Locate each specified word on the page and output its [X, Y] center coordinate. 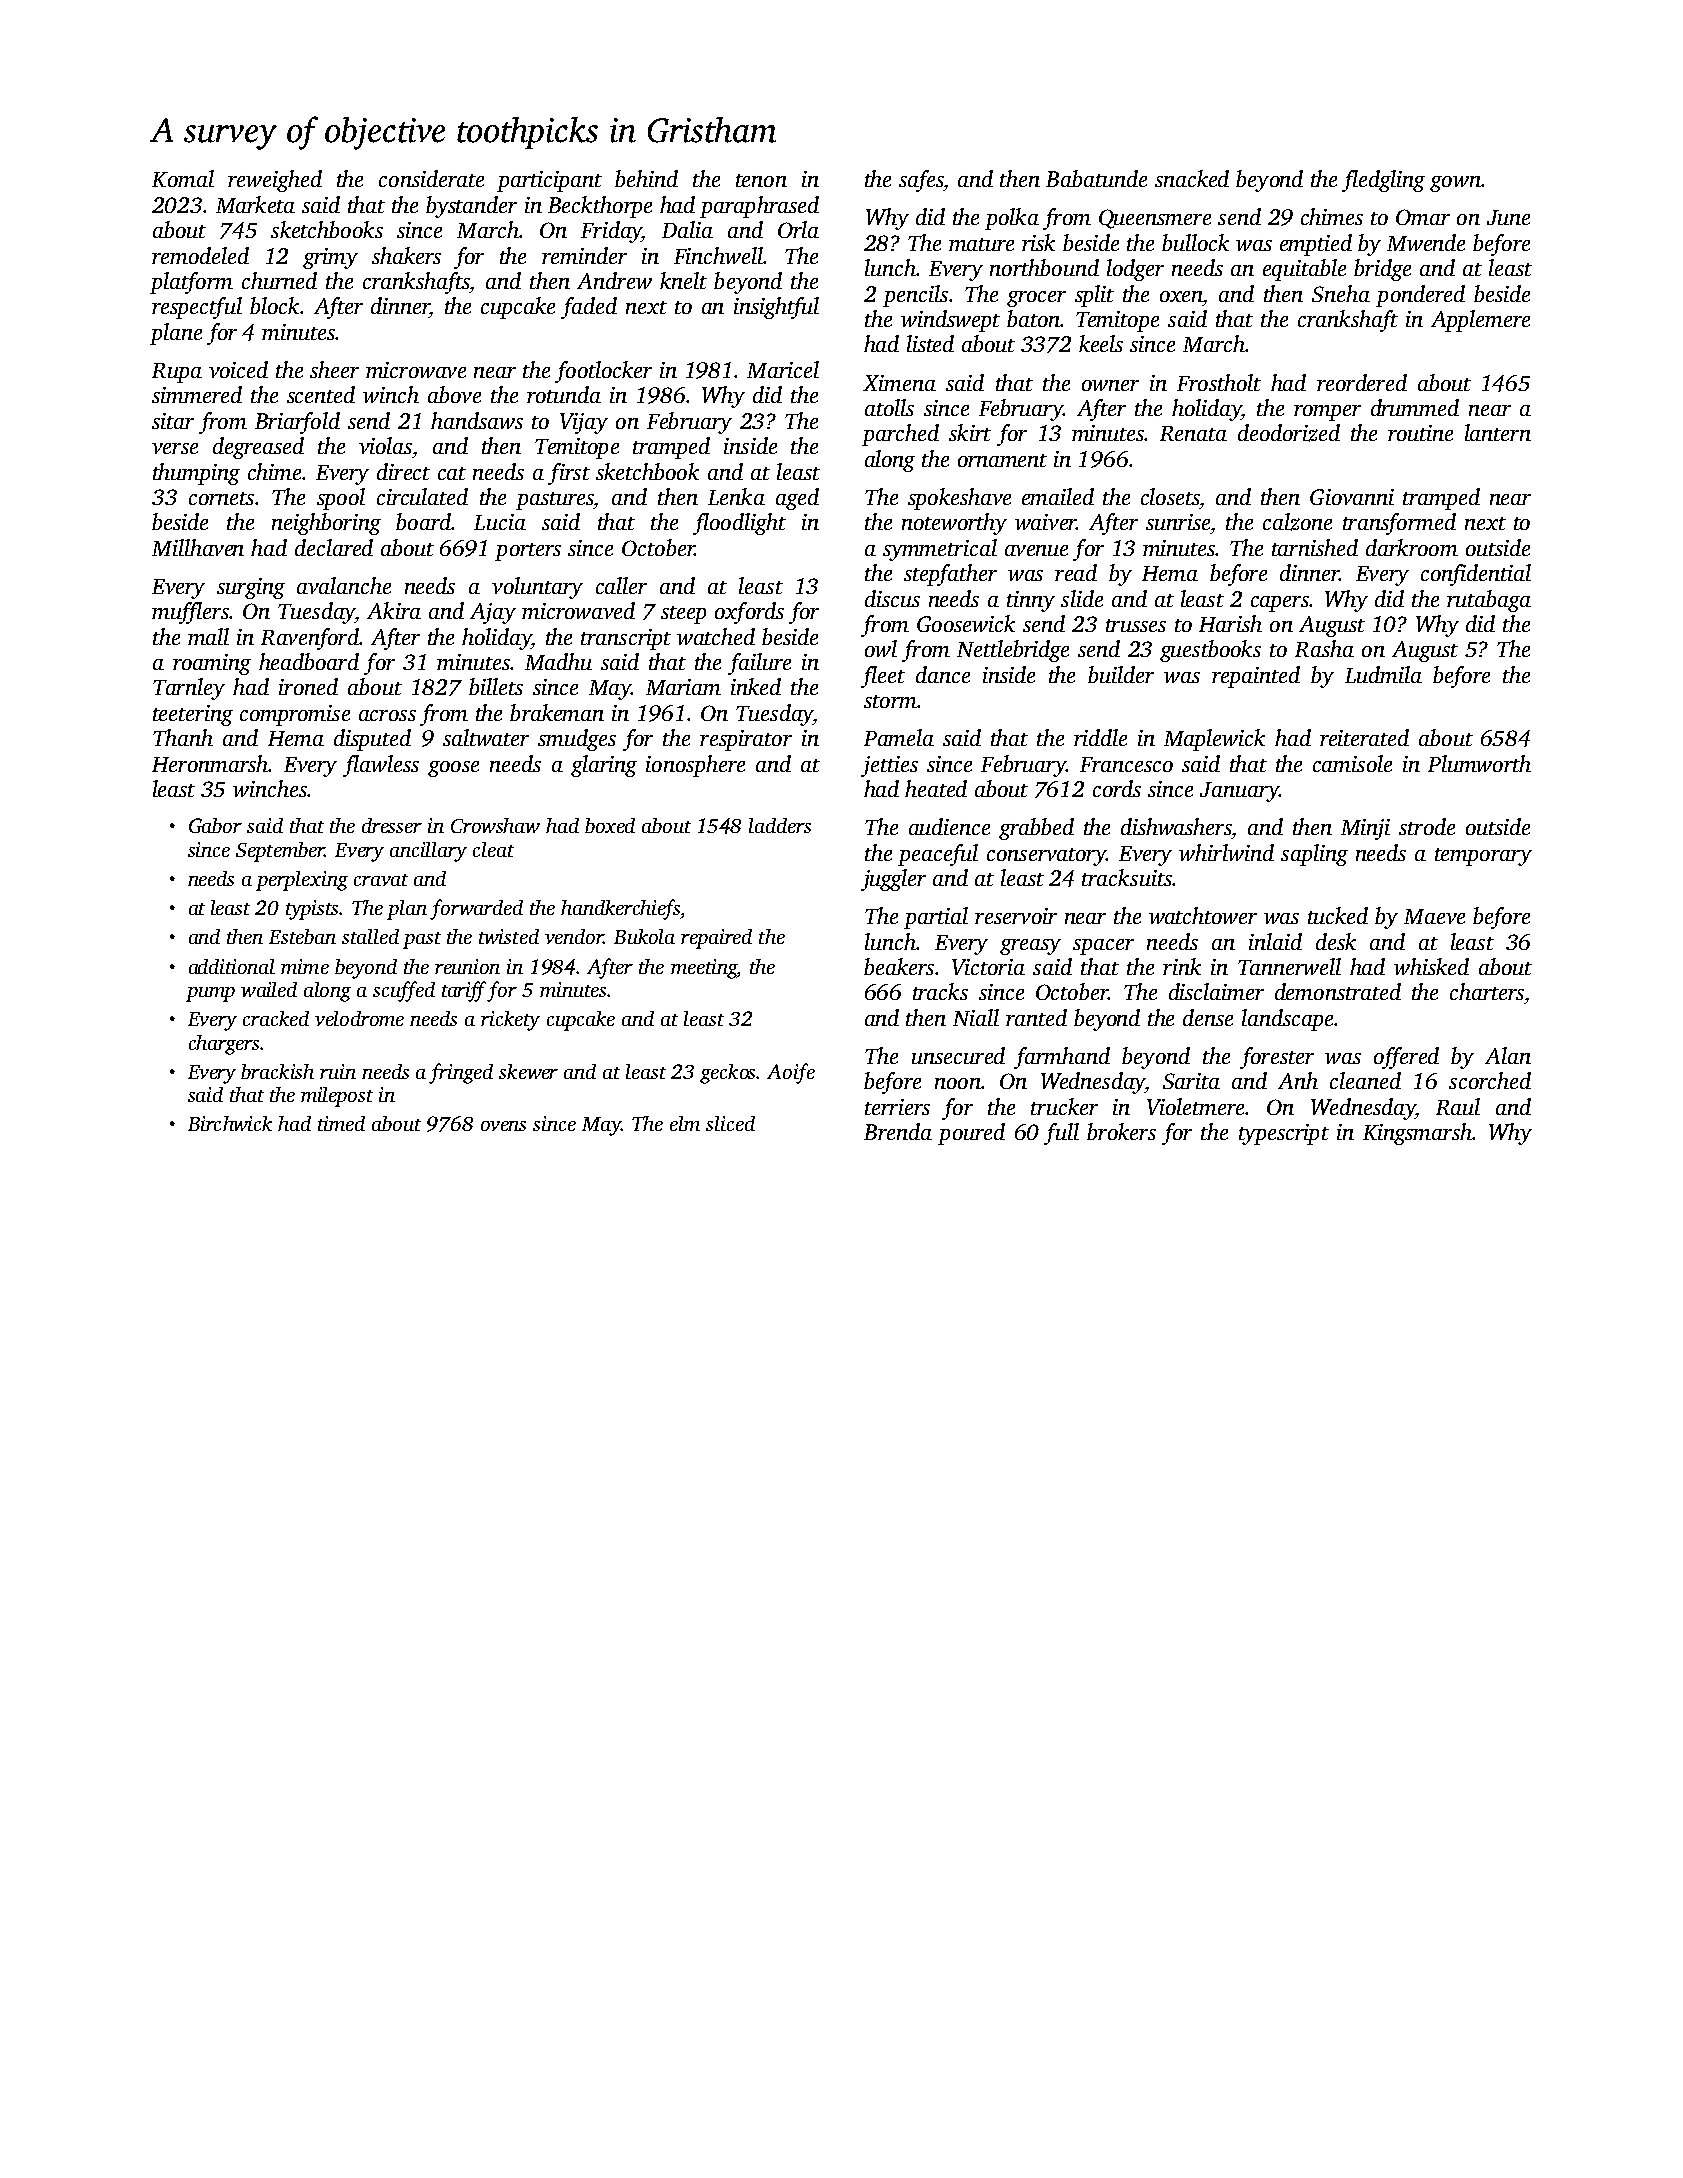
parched [900, 435]
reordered [1362, 382]
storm [890, 701]
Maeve [1434, 916]
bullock [1195, 242]
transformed [1399, 524]
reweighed [275, 181]
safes [921, 181]
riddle [1100, 737]
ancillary [428, 852]
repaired [716, 939]
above [454, 394]
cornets [221, 498]
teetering [193, 715]
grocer [1036, 299]
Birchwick [230, 1123]
